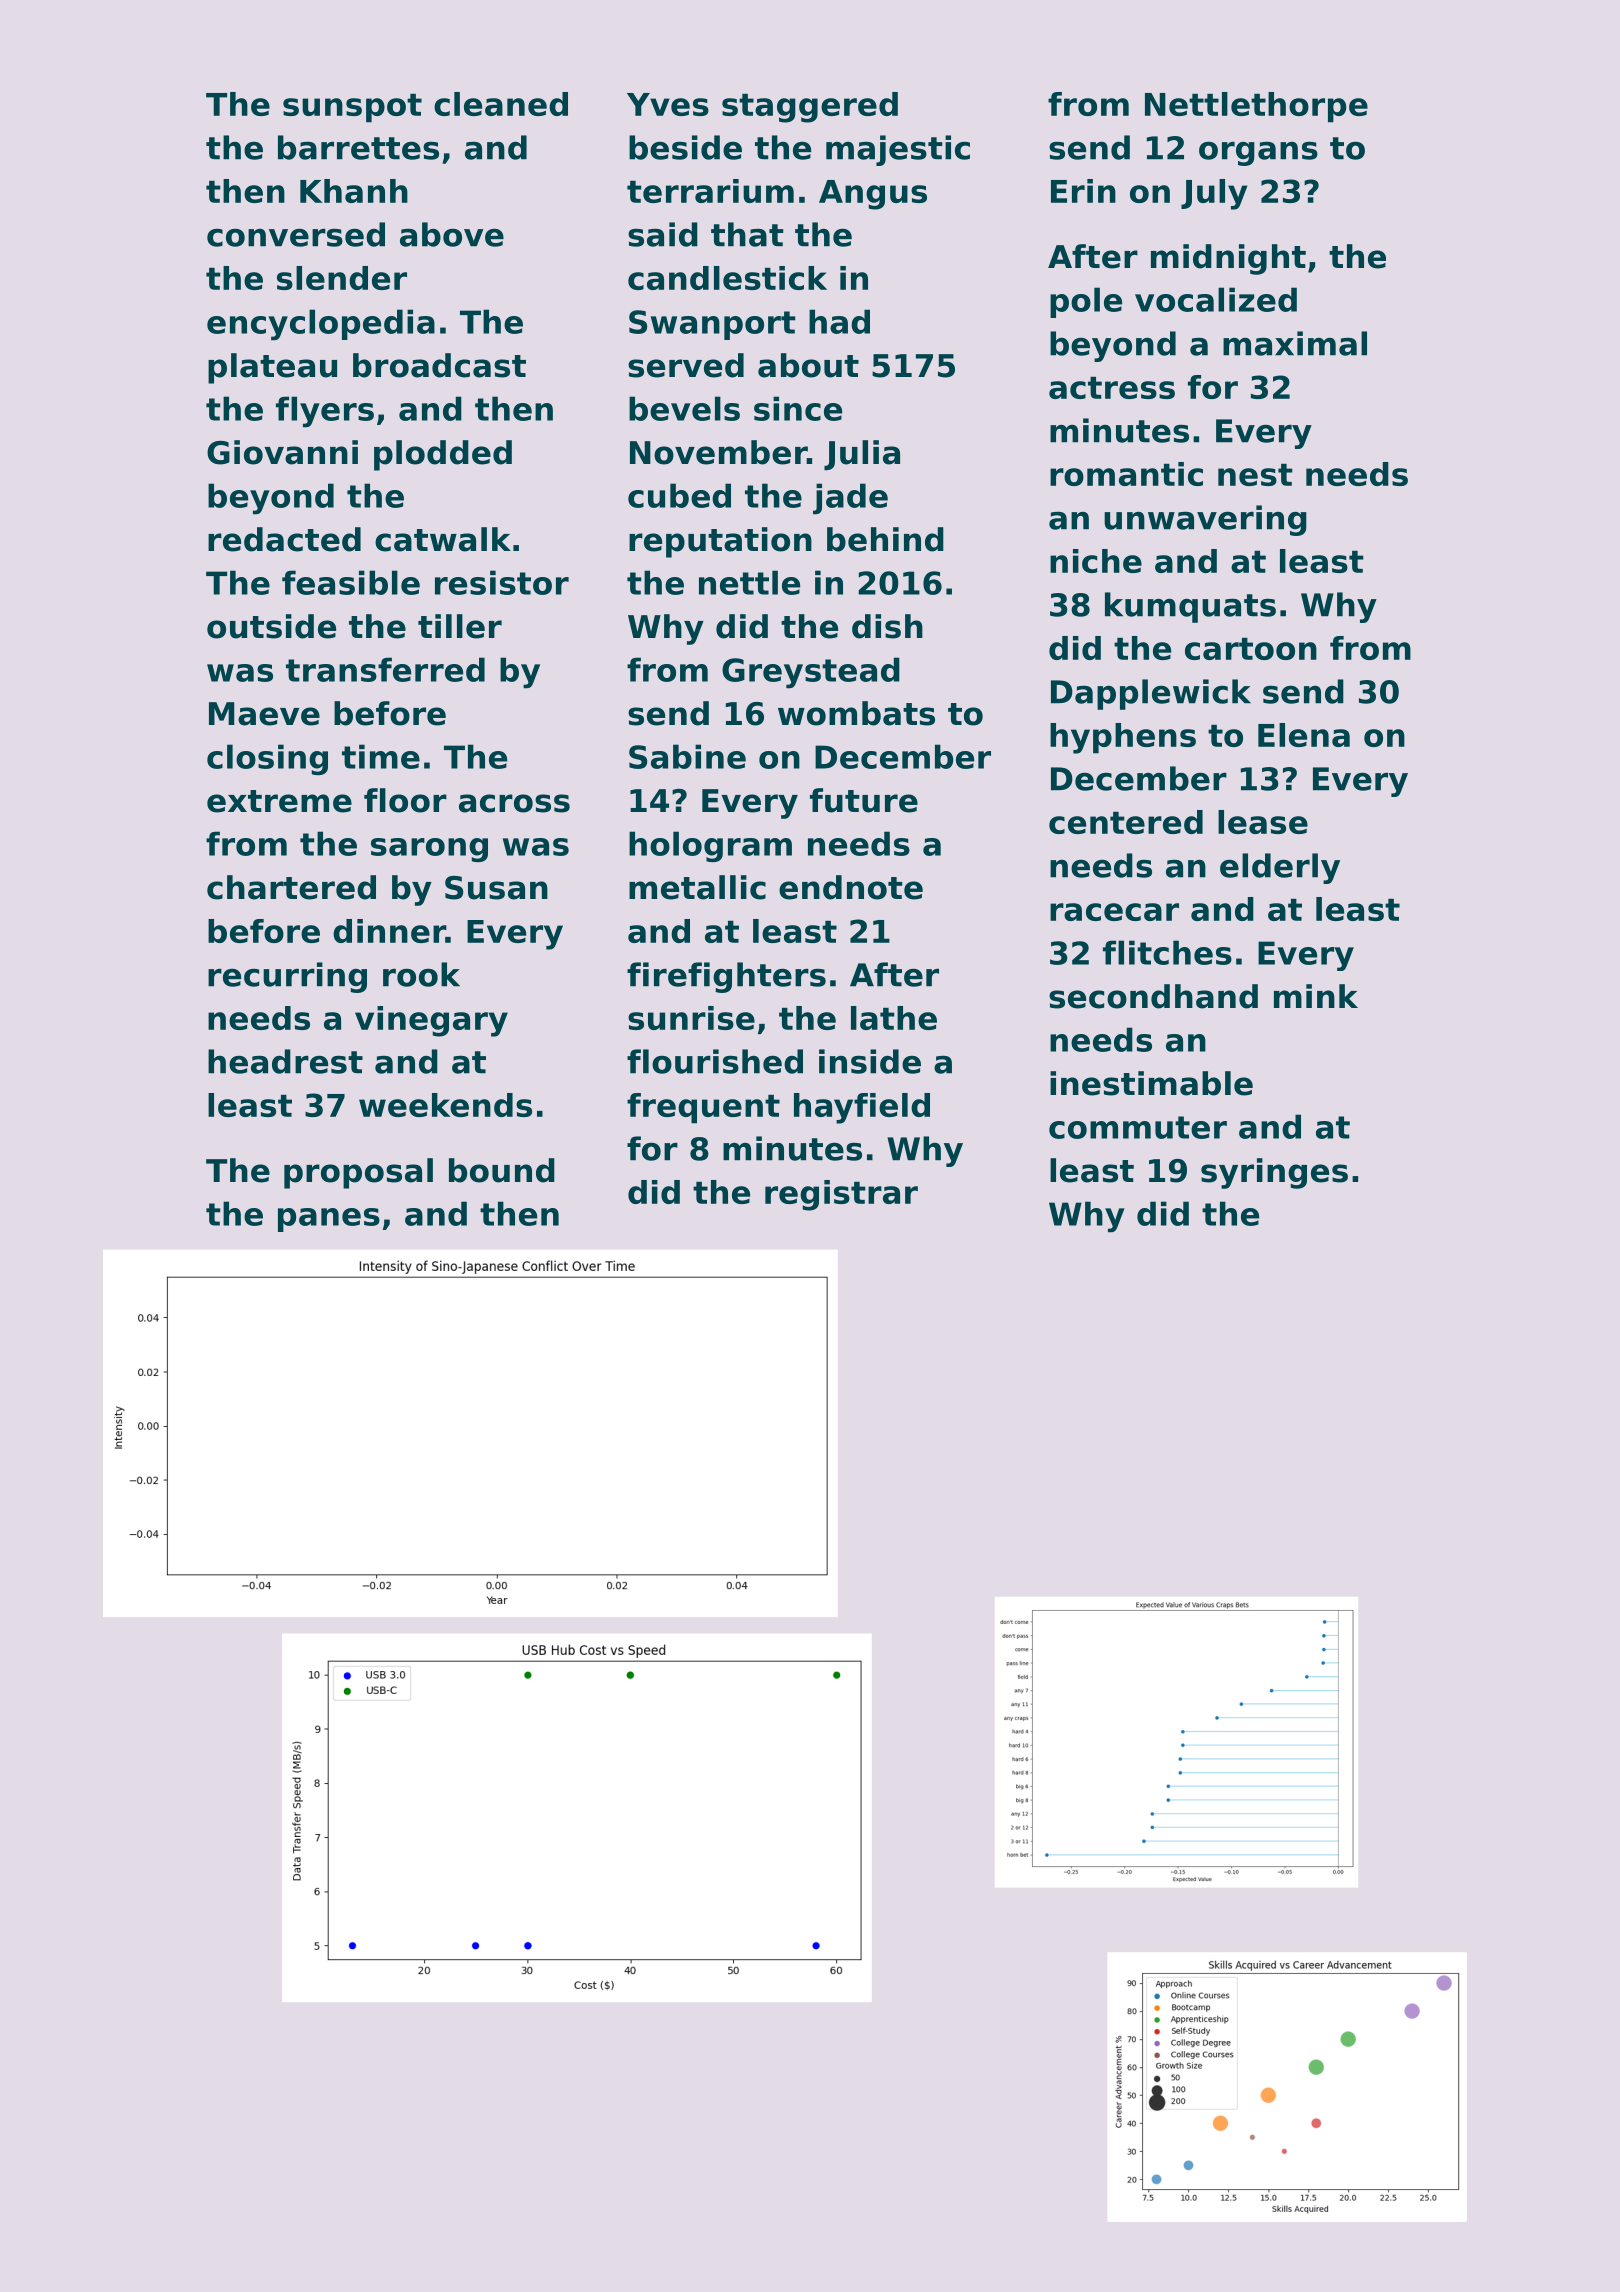 This page has height=2292, width=1620. I want to click on Julia, so click(862, 455).
